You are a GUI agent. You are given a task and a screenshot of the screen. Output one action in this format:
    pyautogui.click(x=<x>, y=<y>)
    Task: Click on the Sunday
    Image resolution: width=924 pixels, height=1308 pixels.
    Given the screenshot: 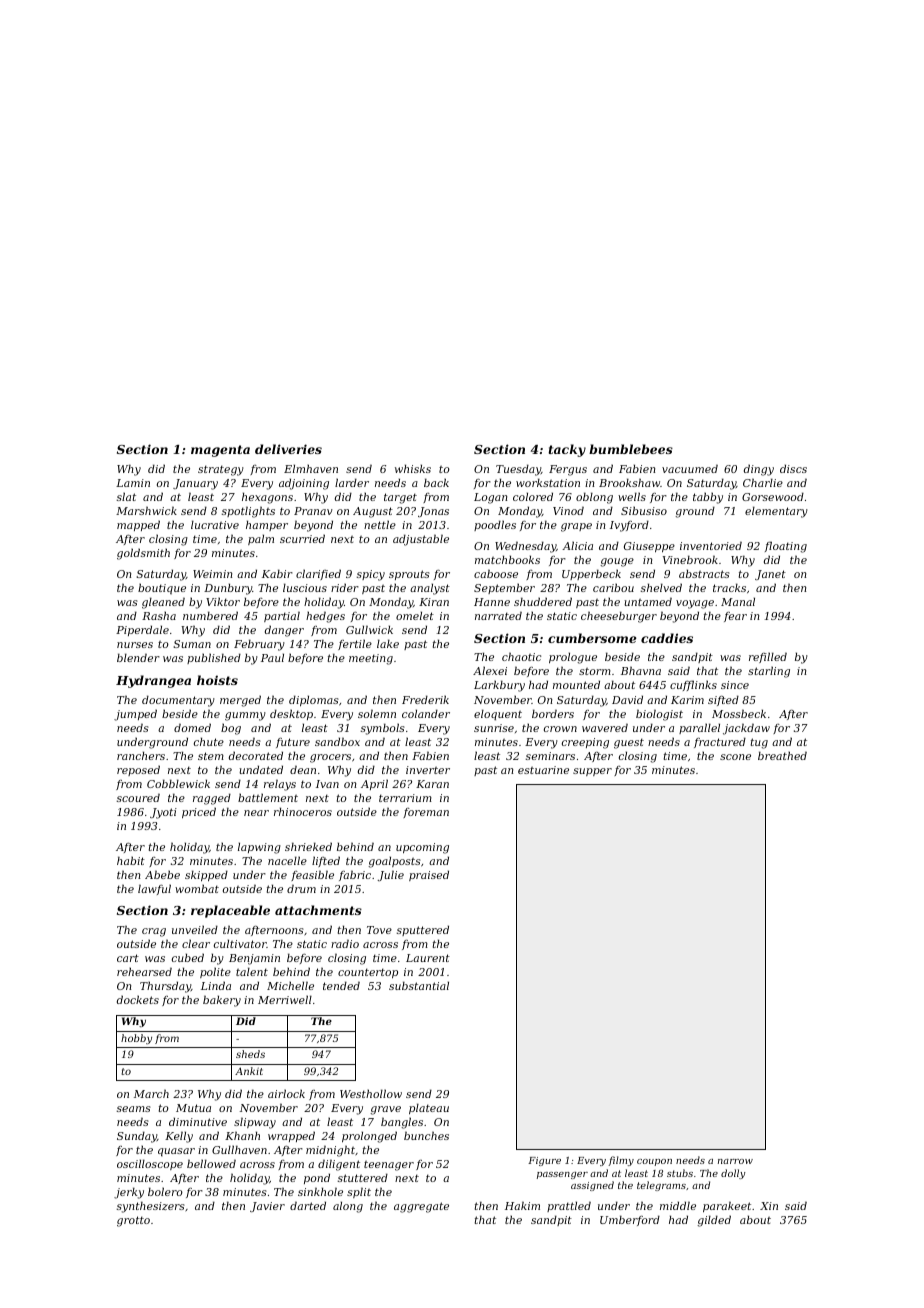 What is the action you would take?
    pyautogui.click(x=137, y=1137)
